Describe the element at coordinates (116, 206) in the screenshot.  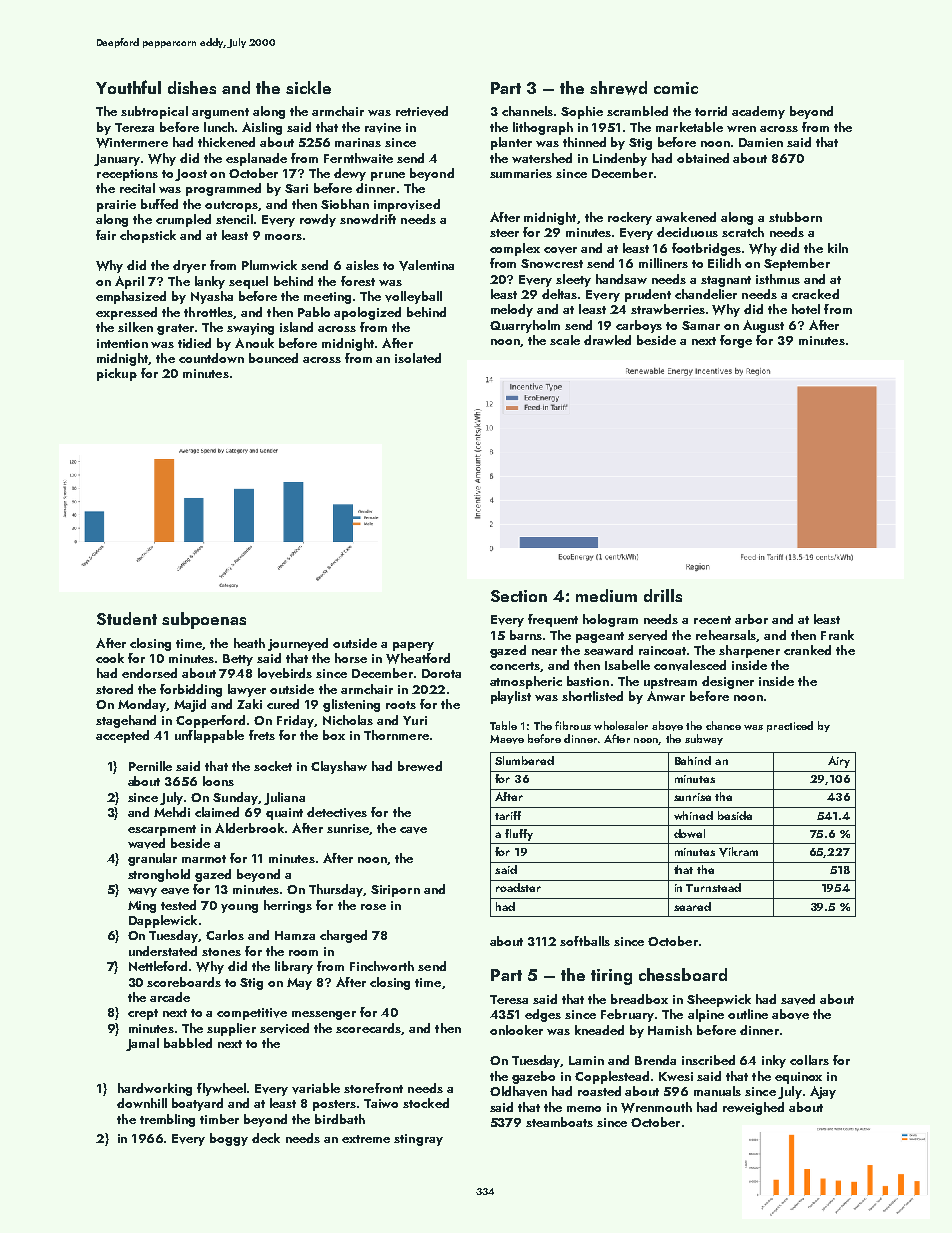
I see `prairie` at that location.
